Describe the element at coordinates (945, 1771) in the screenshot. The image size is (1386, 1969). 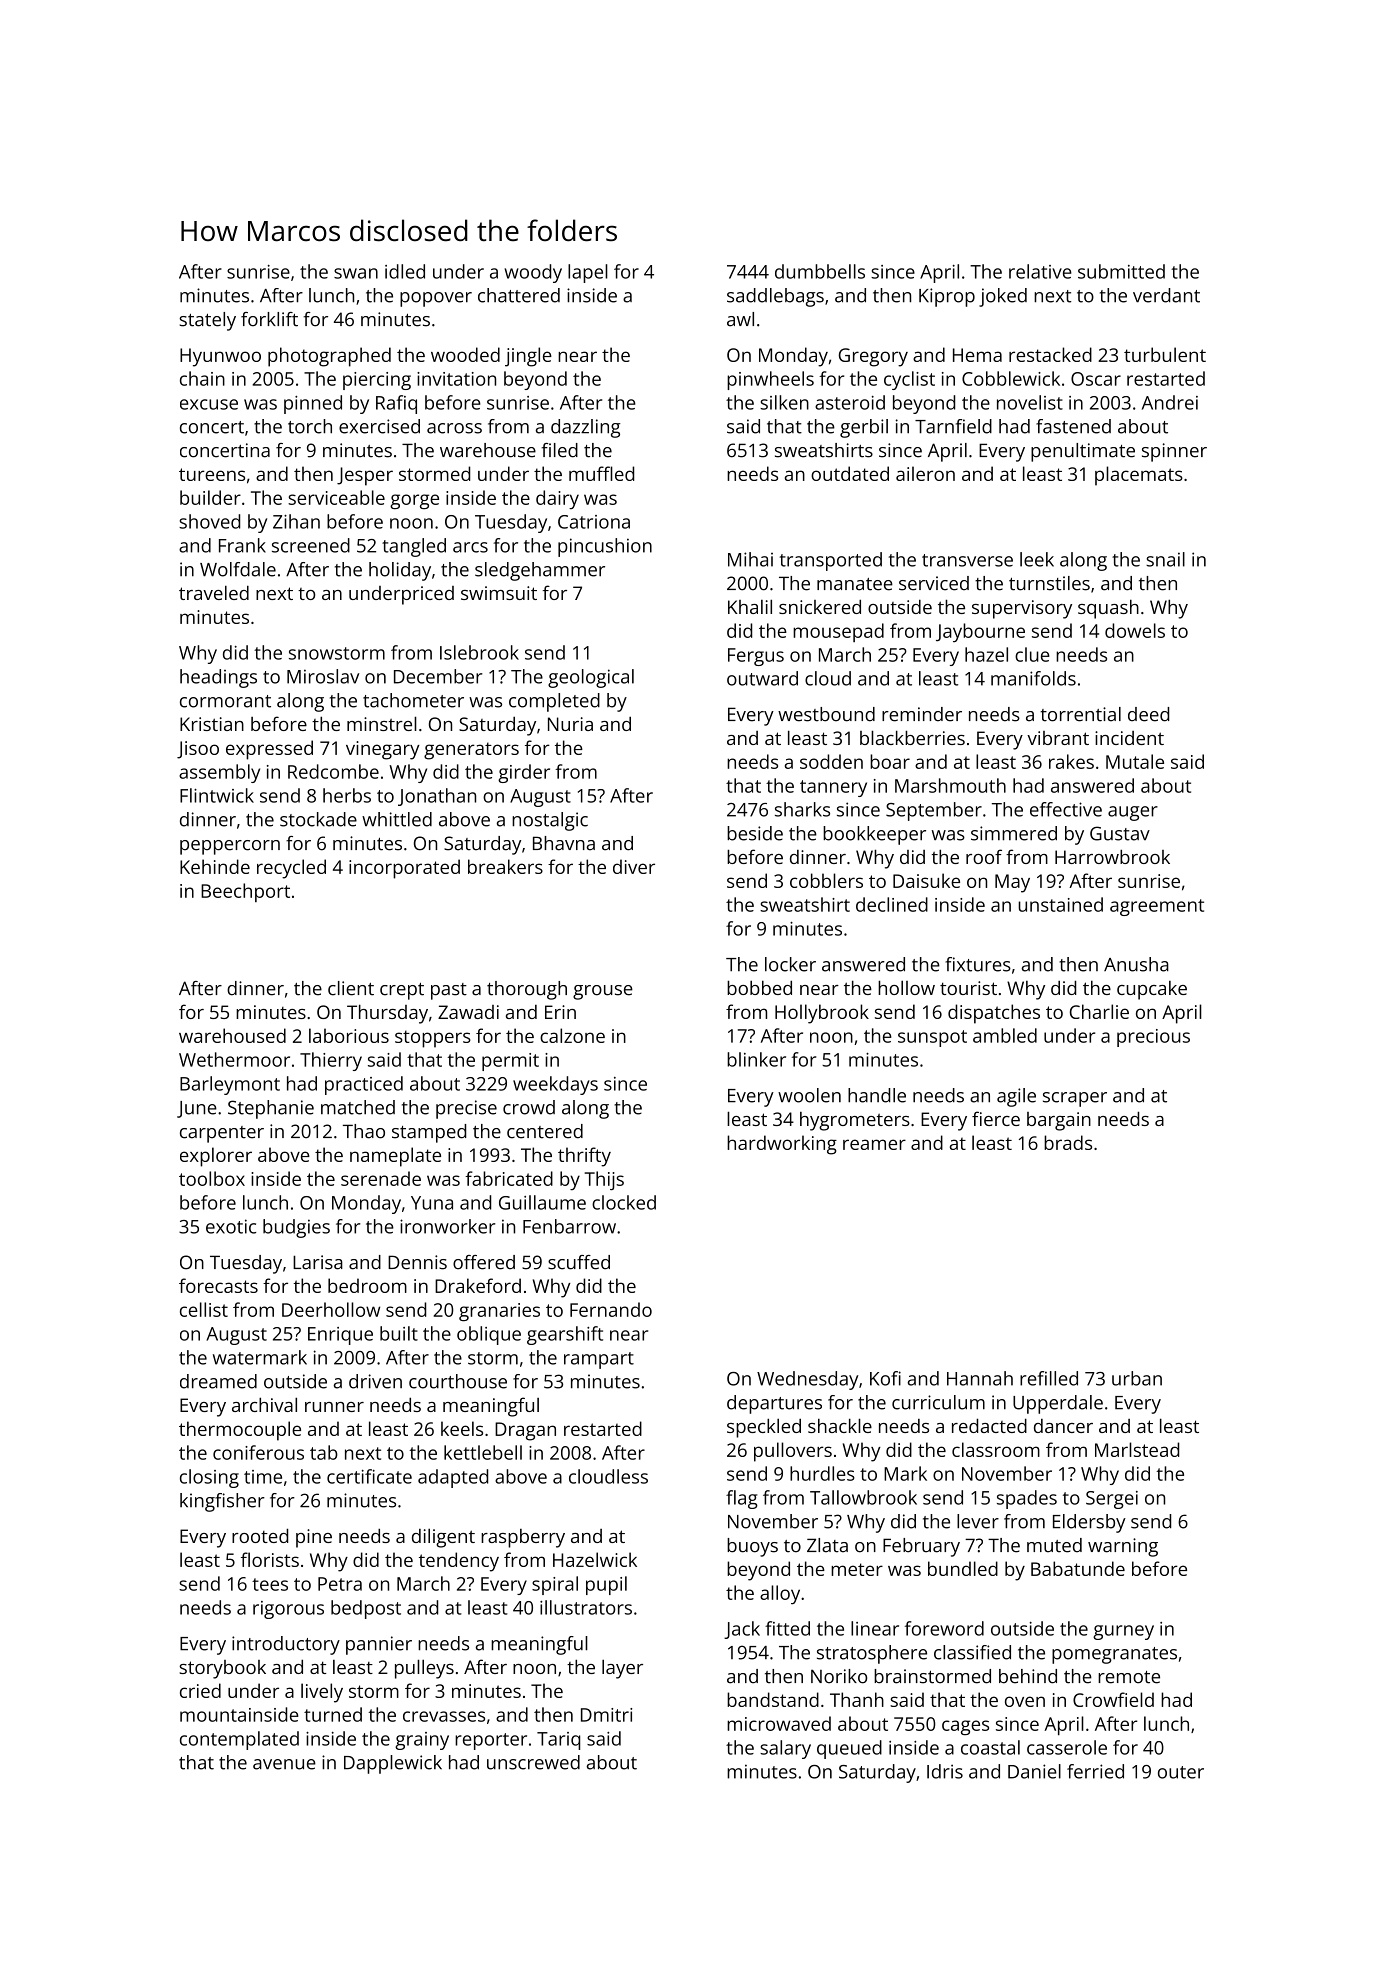
I see `Idris` at that location.
